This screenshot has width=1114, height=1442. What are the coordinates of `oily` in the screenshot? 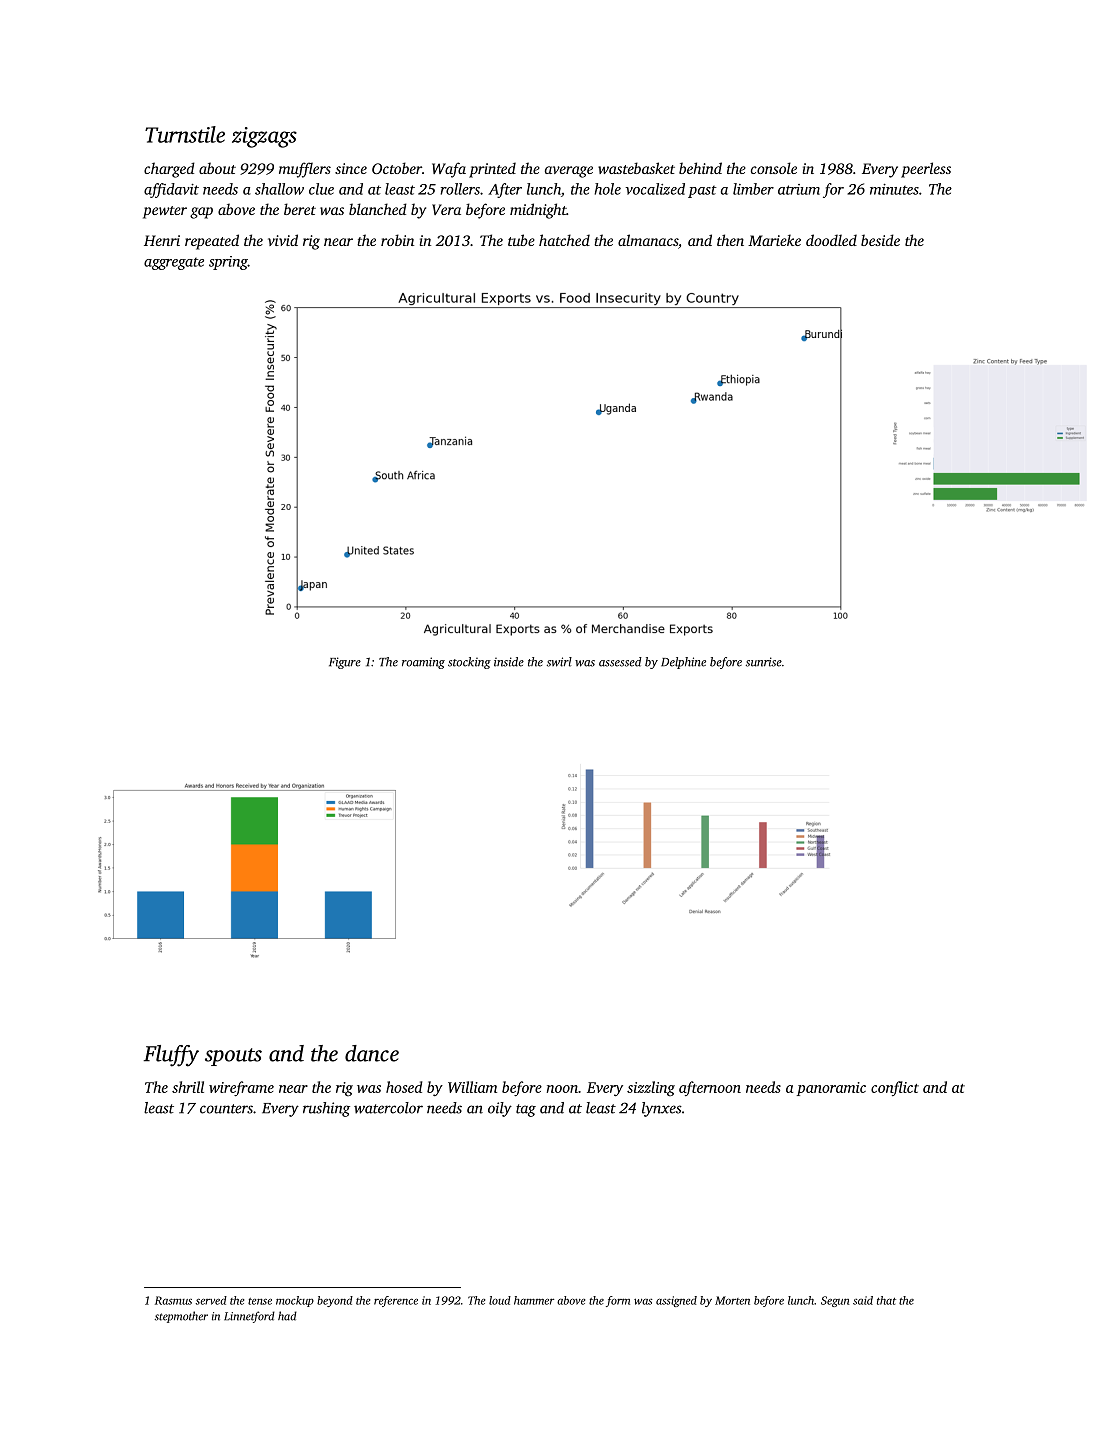 It's located at (500, 1109).
